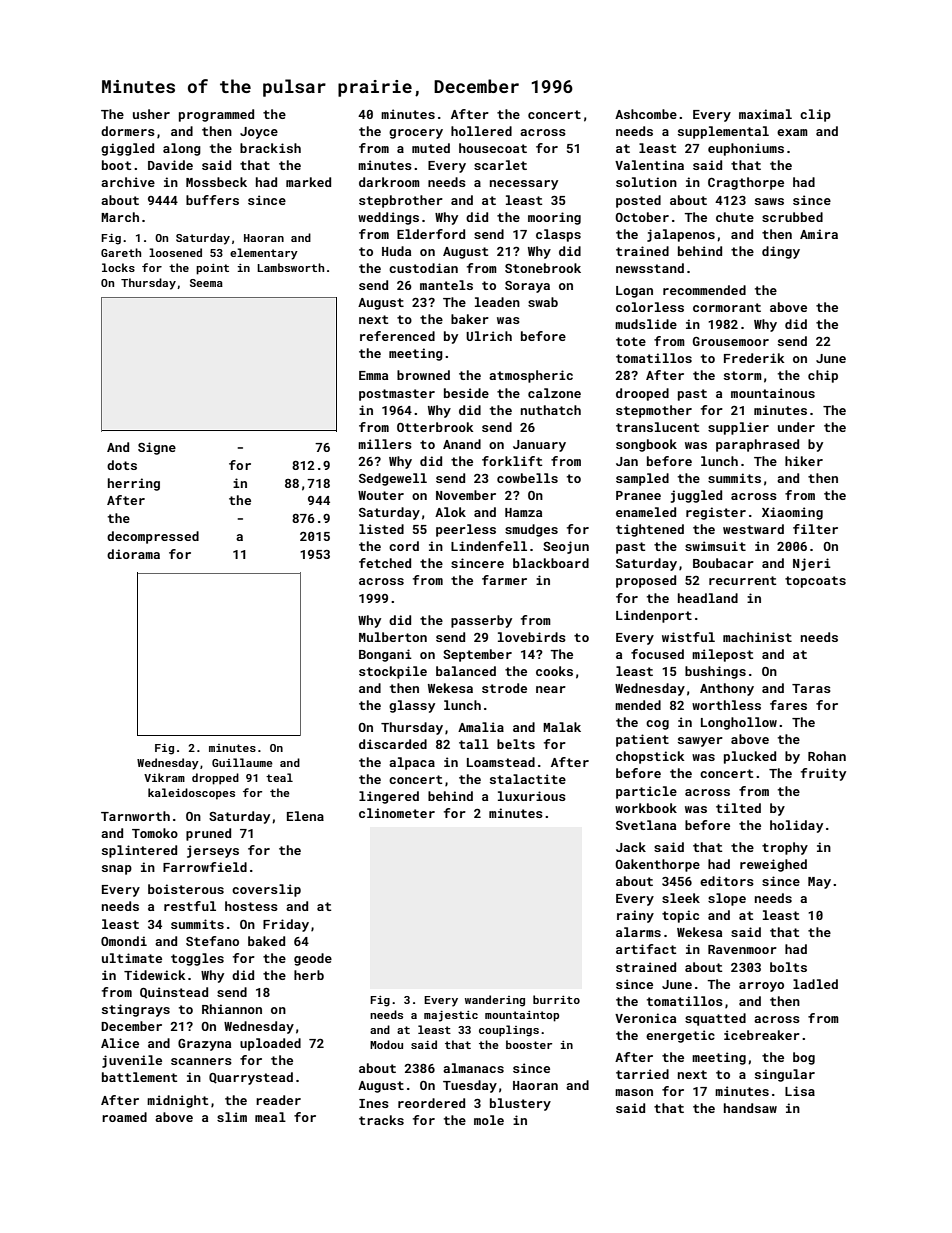  I want to click on point, so click(212, 269).
